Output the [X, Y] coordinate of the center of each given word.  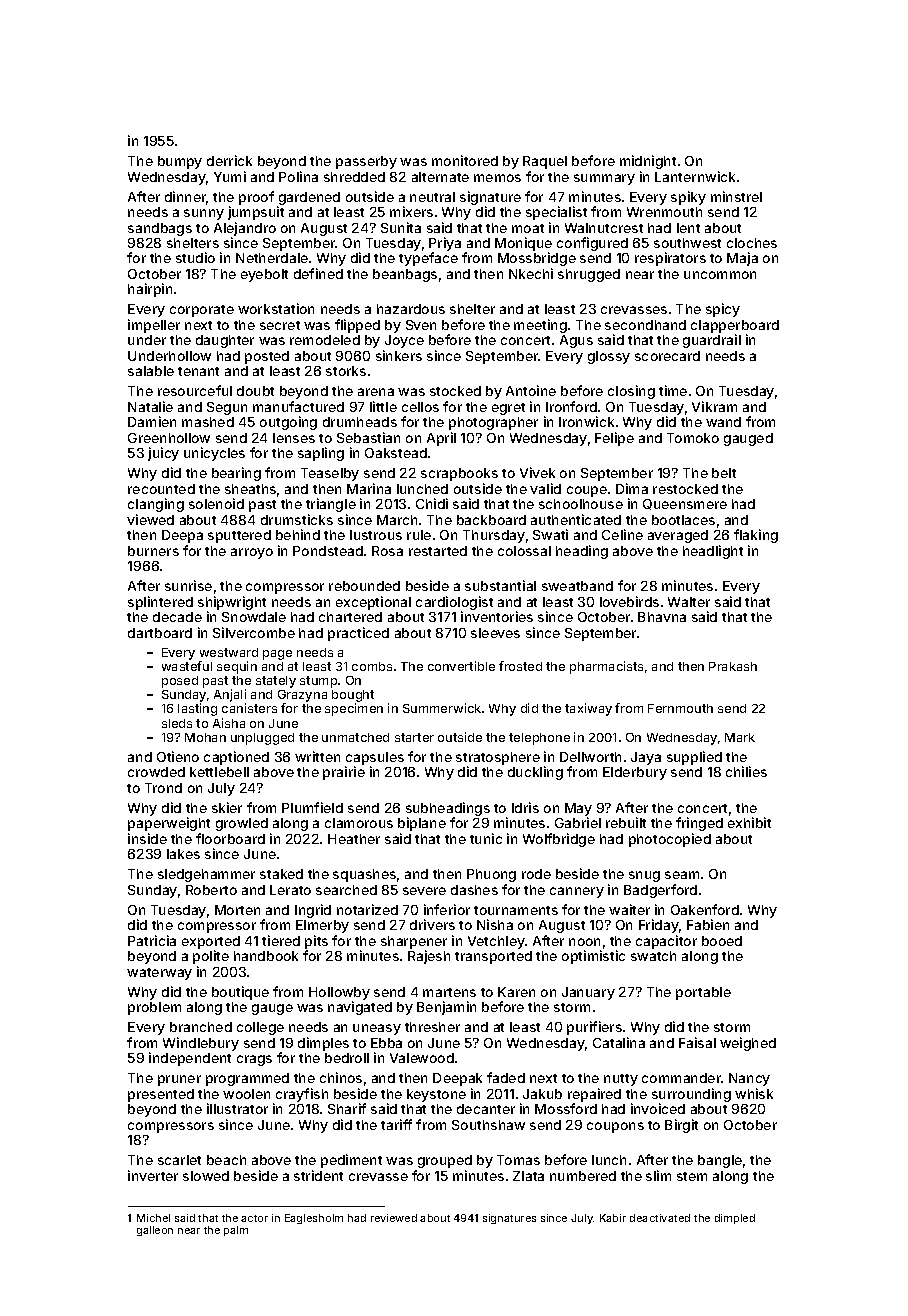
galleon [155, 1231]
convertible [461, 666]
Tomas [518, 1160]
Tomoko [693, 438]
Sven [421, 325]
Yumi [230, 176]
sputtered [239, 536]
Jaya [646, 758]
